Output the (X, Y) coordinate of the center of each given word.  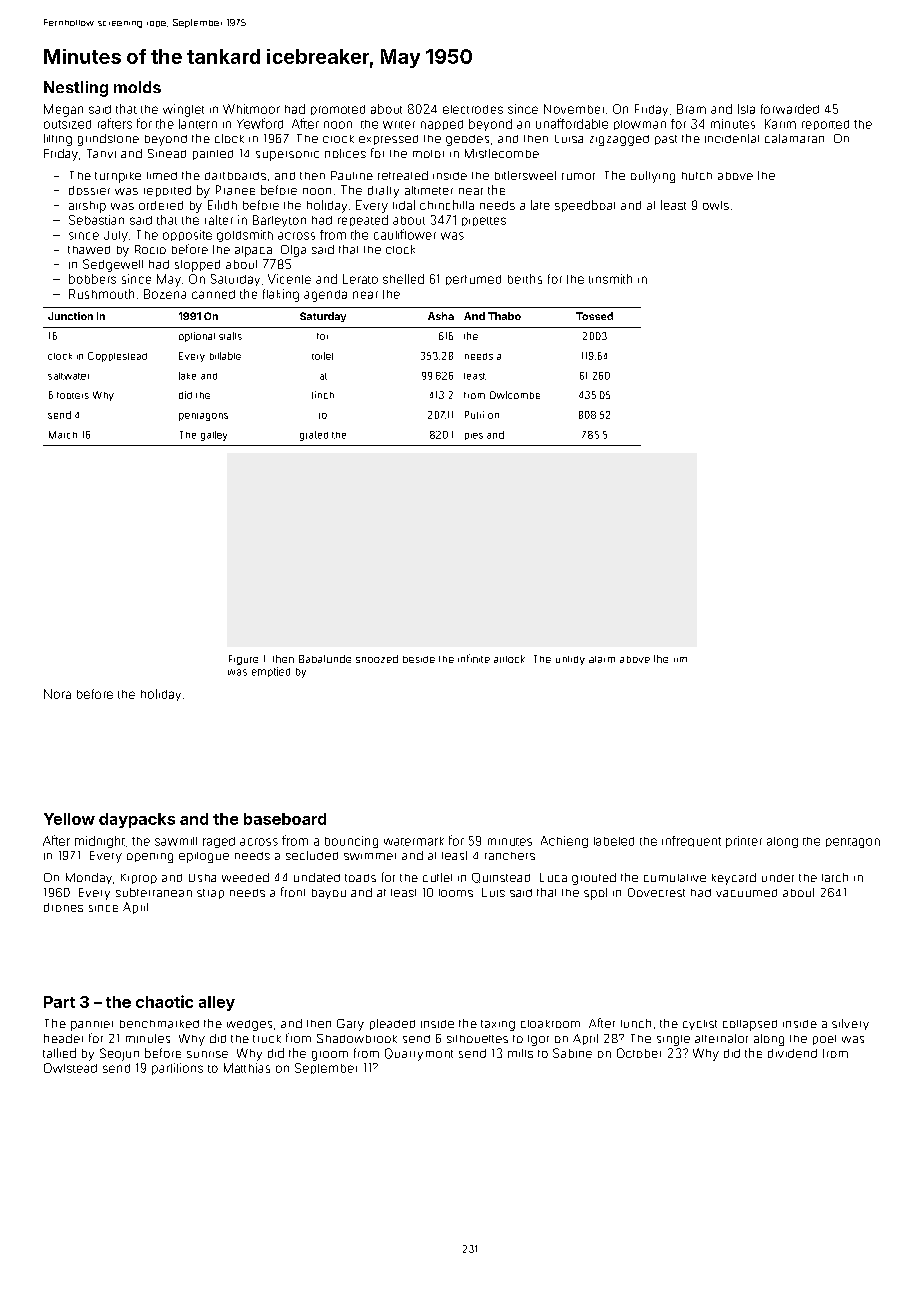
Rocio (150, 249)
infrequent (691, 841)
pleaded (392, 1024)
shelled (403, 279)
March (63, 435)
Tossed (594, 316)
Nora (57, 694)
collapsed (750, 1025)
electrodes (473, 109)
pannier (92, 1026)
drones (63, 907)
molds (137, 87)
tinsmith (610, 279)
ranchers (510, 856)
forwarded (790, 109)
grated (314, 436)
